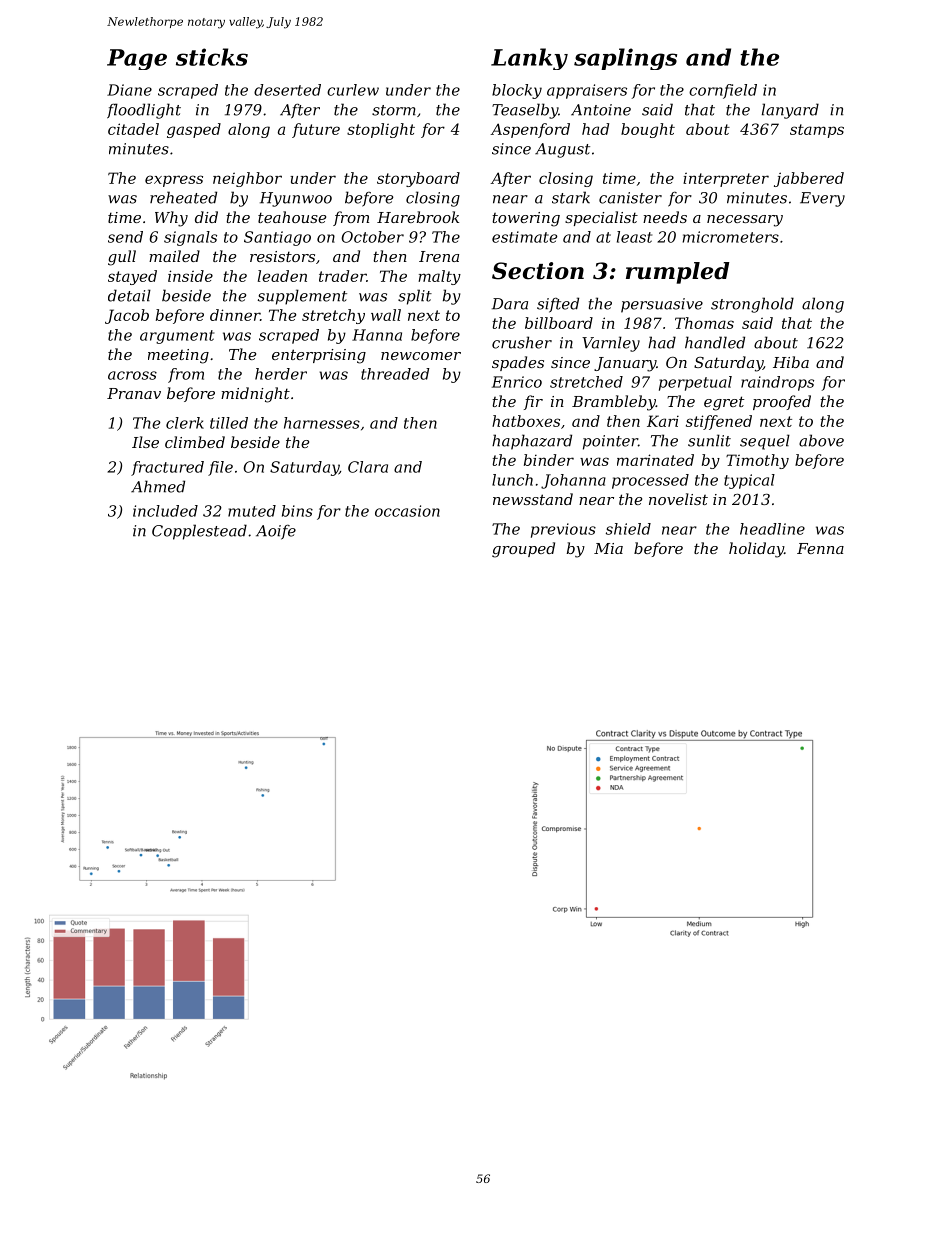 This screenshot has width=952, height=1233. Describe the element at coordinates (178, 356) in the screenshot. I see `meeting` at that location.
